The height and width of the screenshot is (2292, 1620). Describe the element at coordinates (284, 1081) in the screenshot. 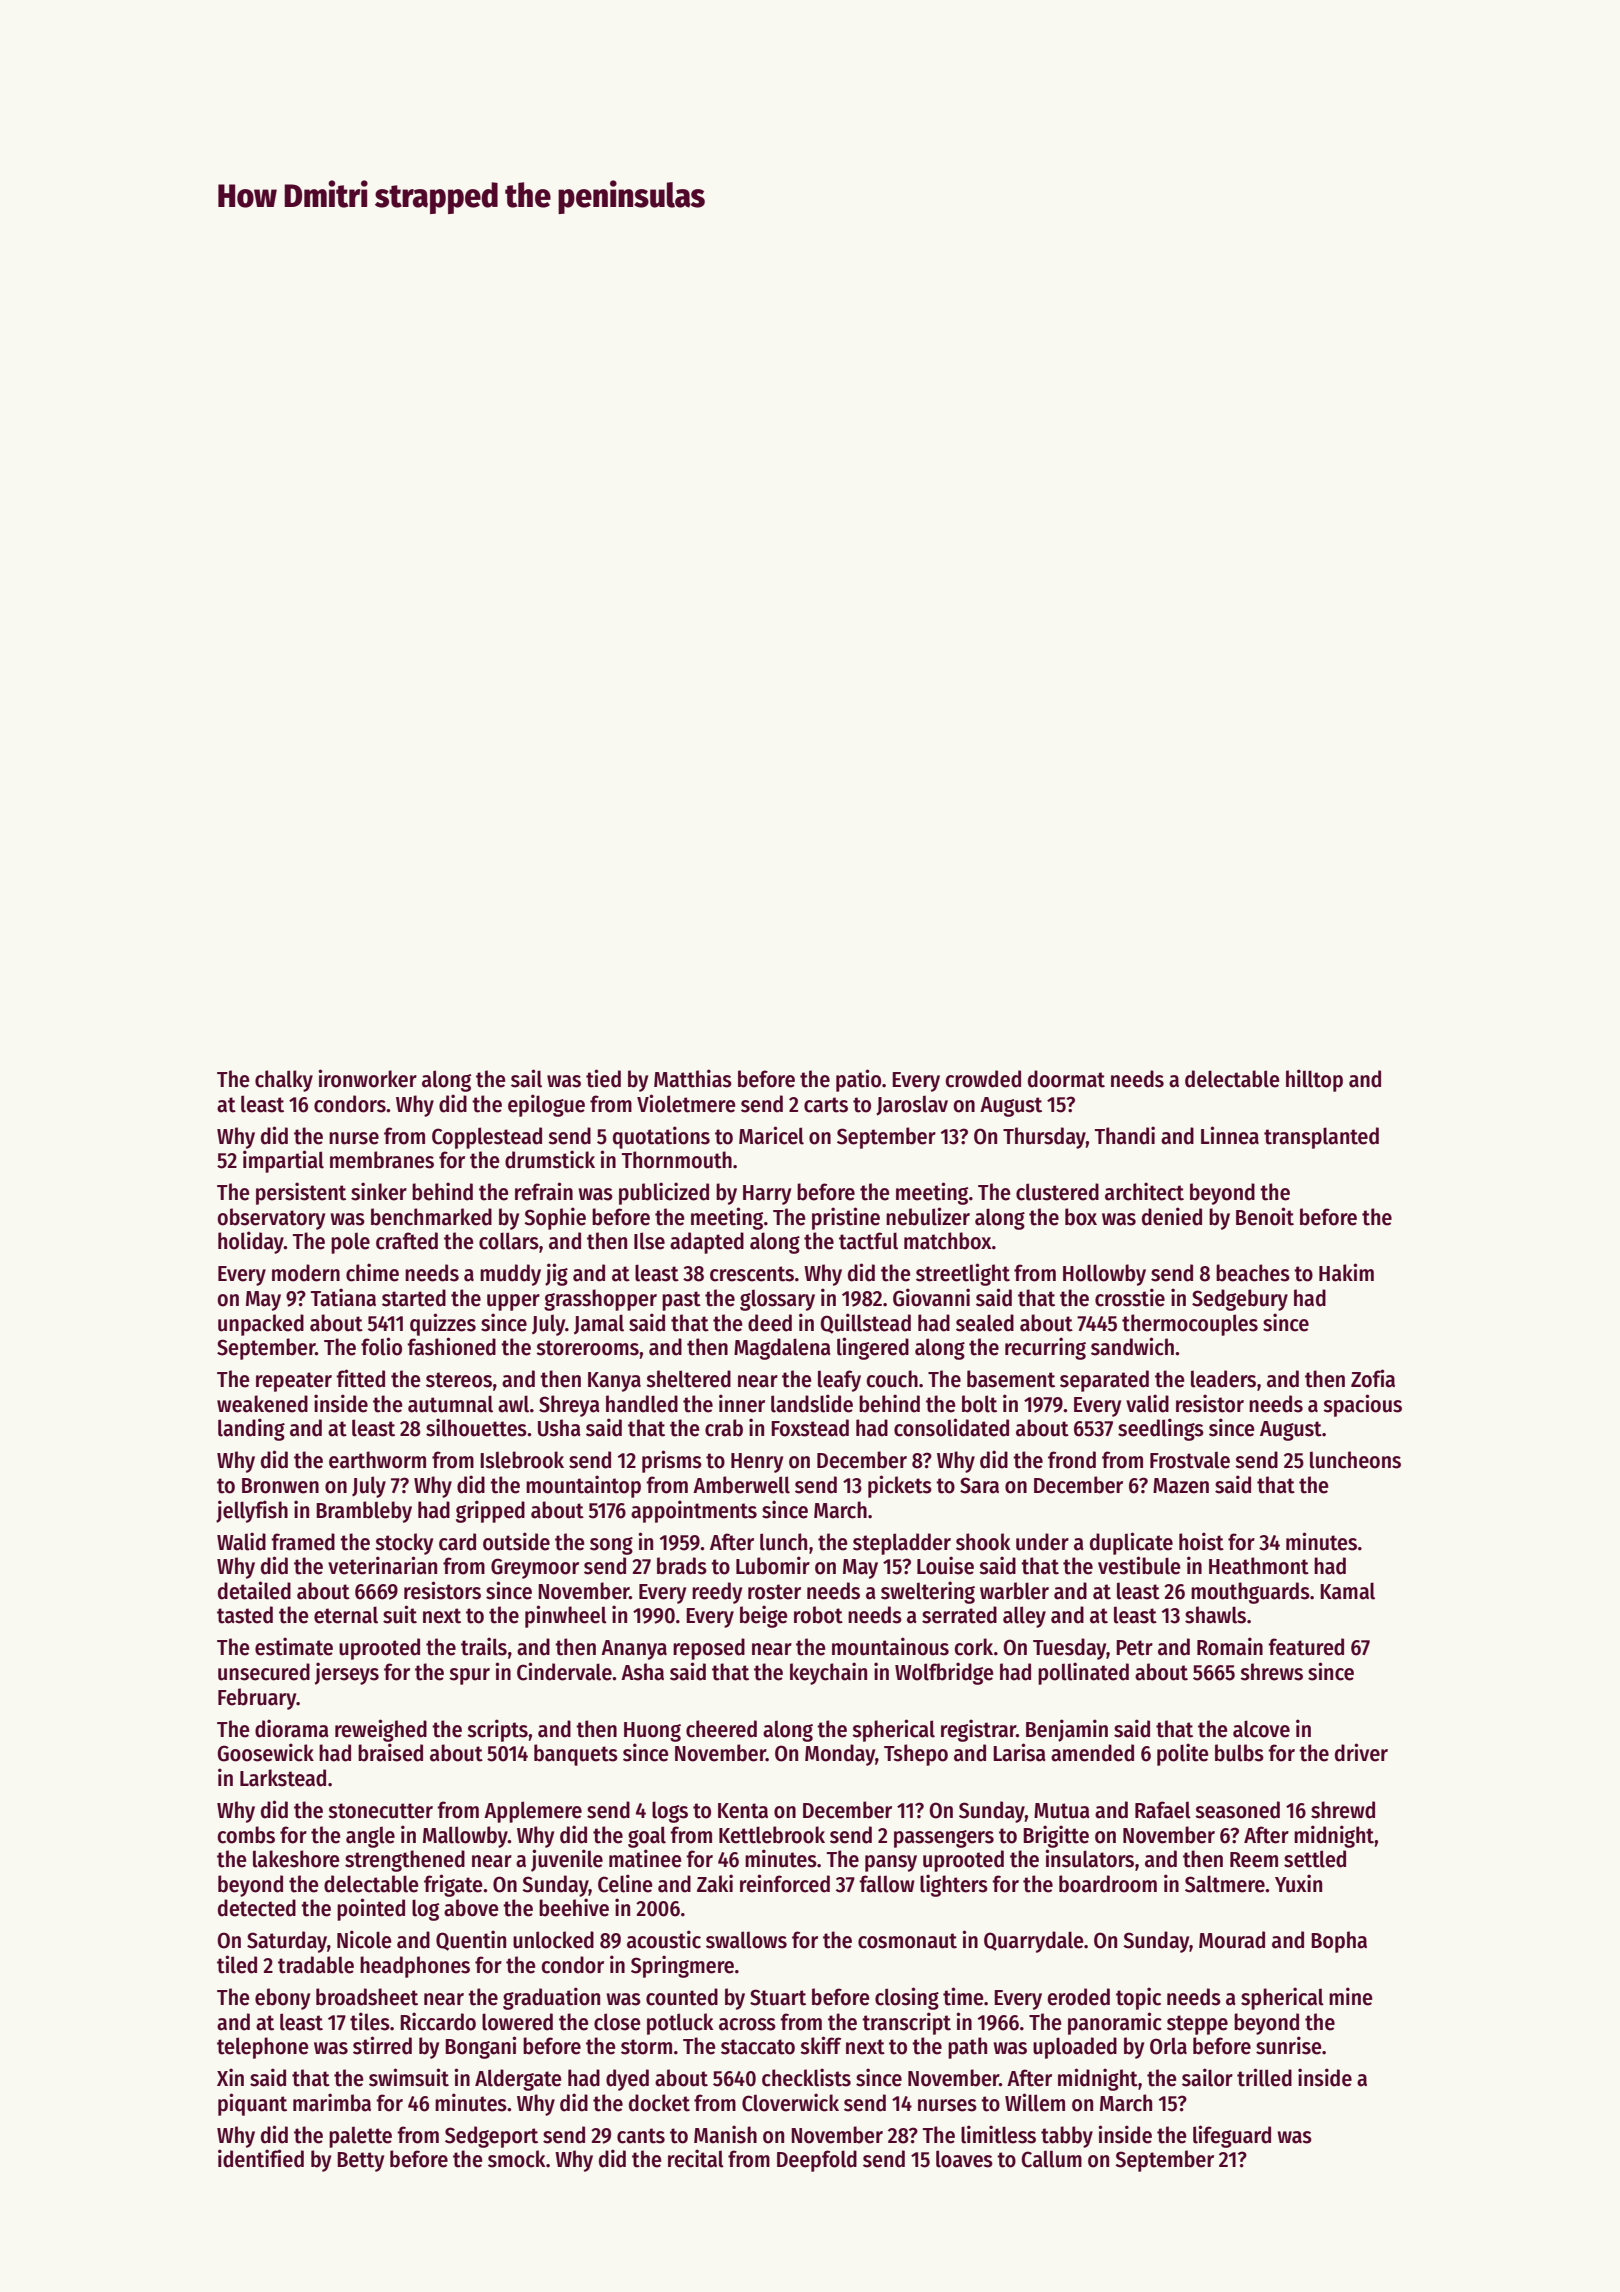

I see `chalky` at that location.
